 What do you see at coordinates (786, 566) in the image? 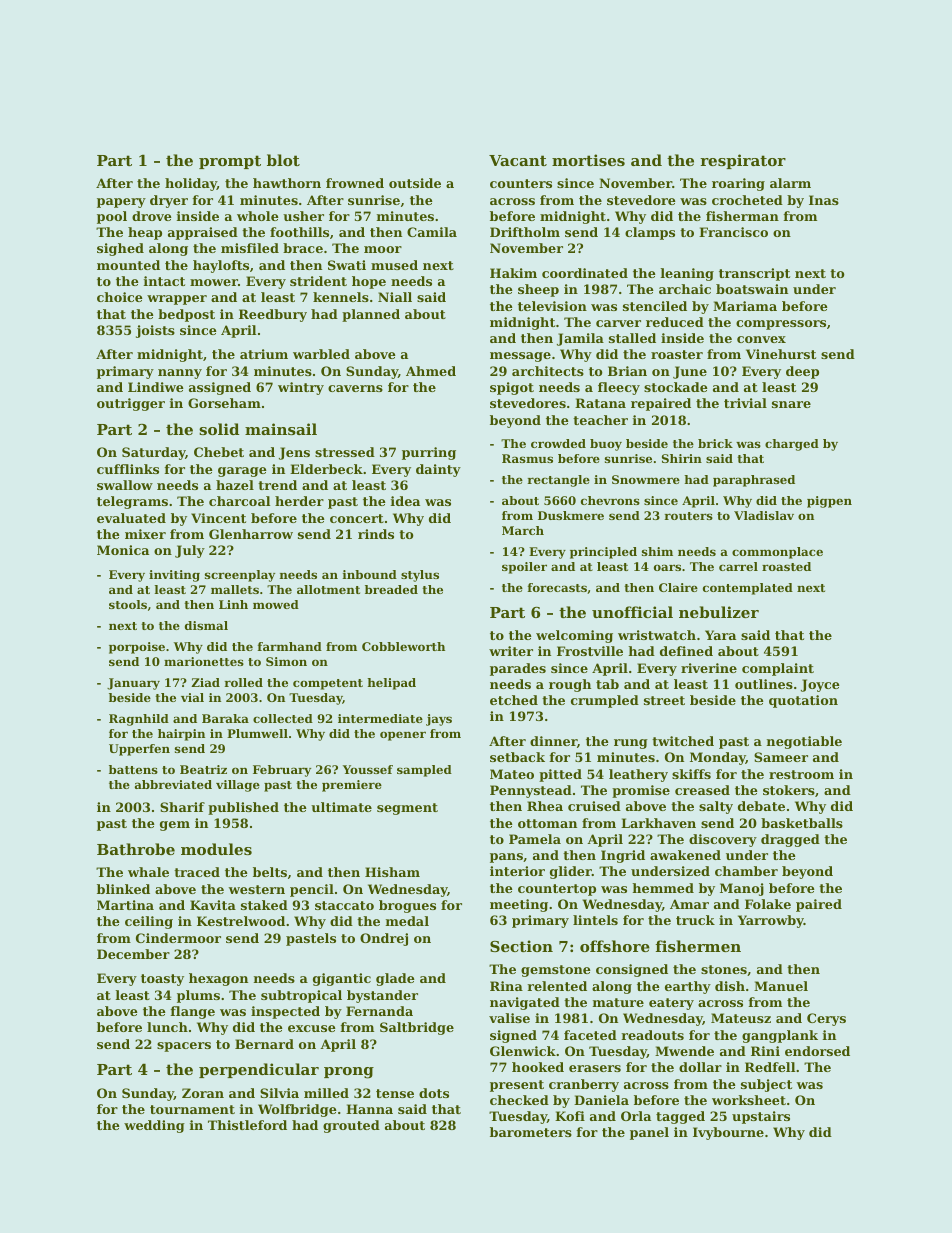
I see `roasted` at bounding box center [786, 566].
